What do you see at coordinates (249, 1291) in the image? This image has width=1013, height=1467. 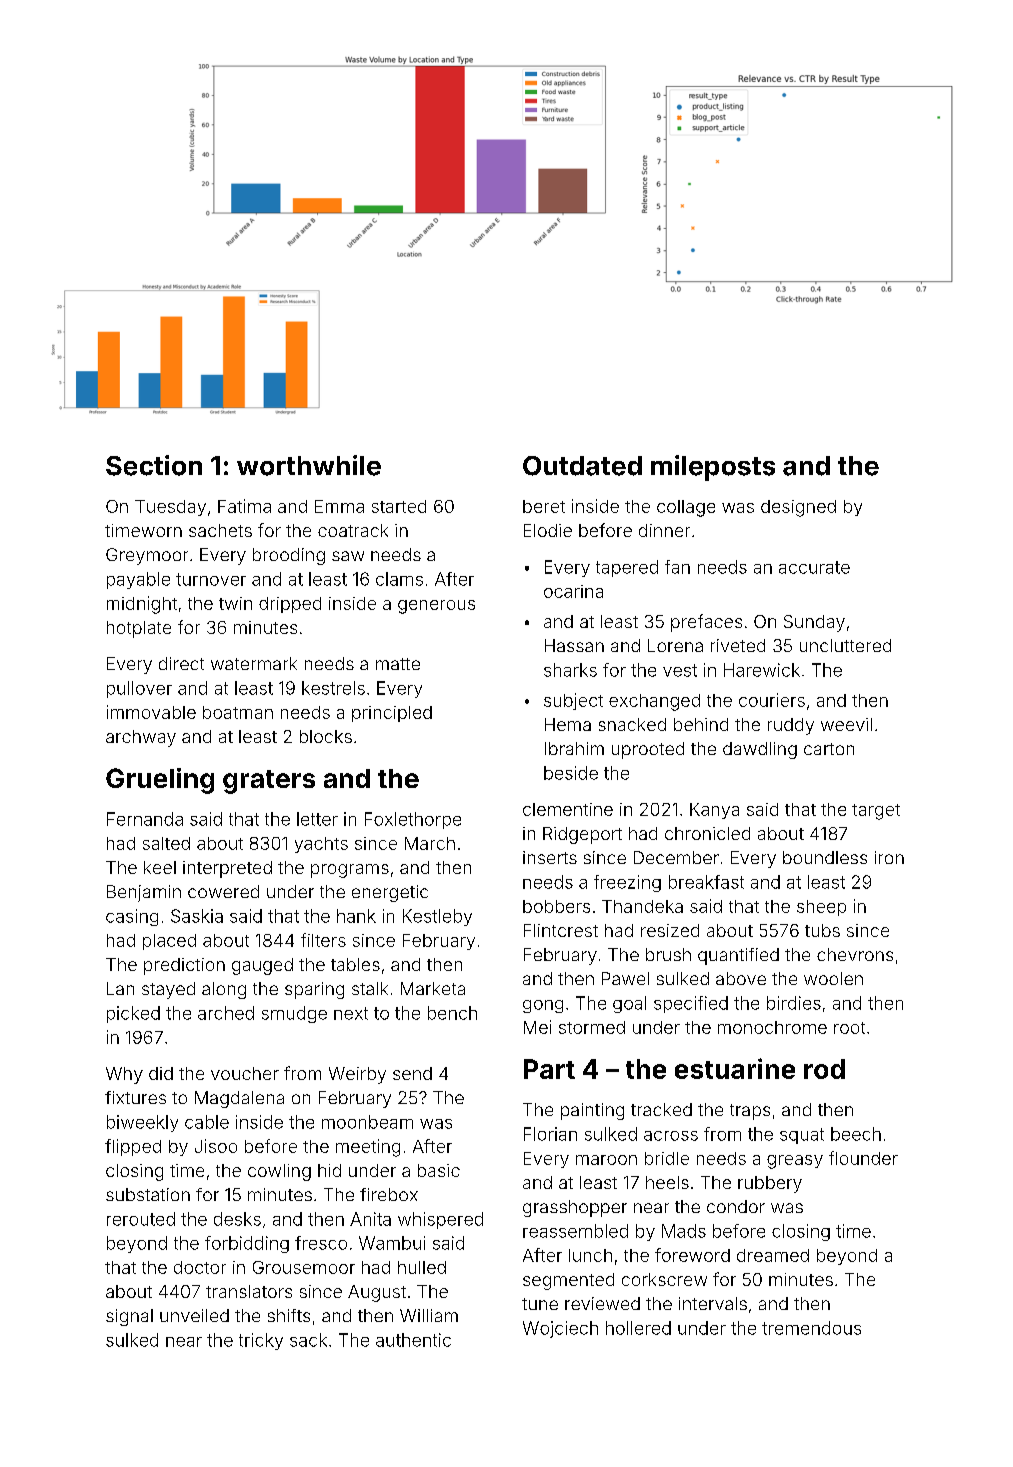 I see `translators` at bounding box center [249, 1291].
